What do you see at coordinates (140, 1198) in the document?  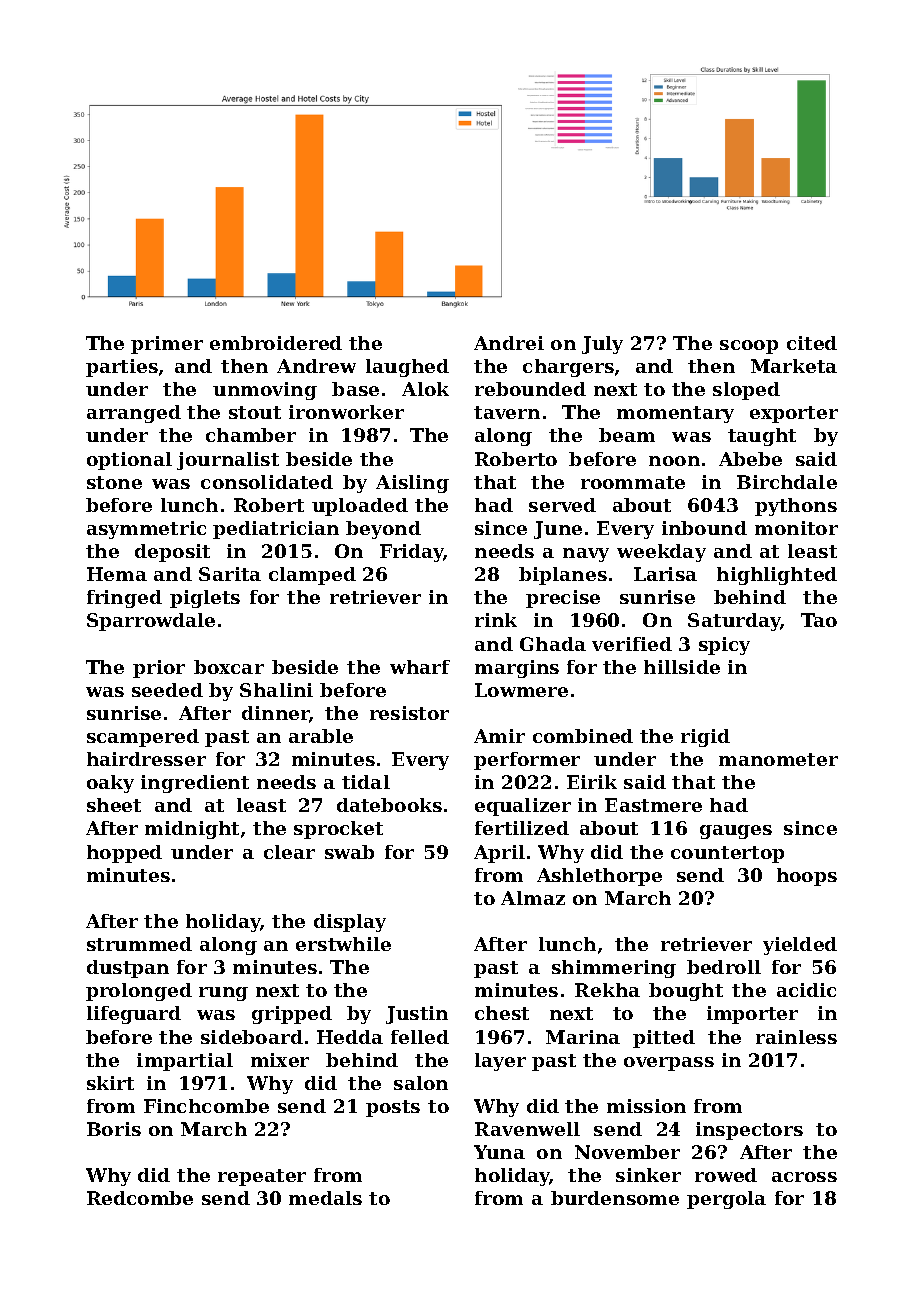 I see `Redcombe` at bounding box center [140, 1198].
